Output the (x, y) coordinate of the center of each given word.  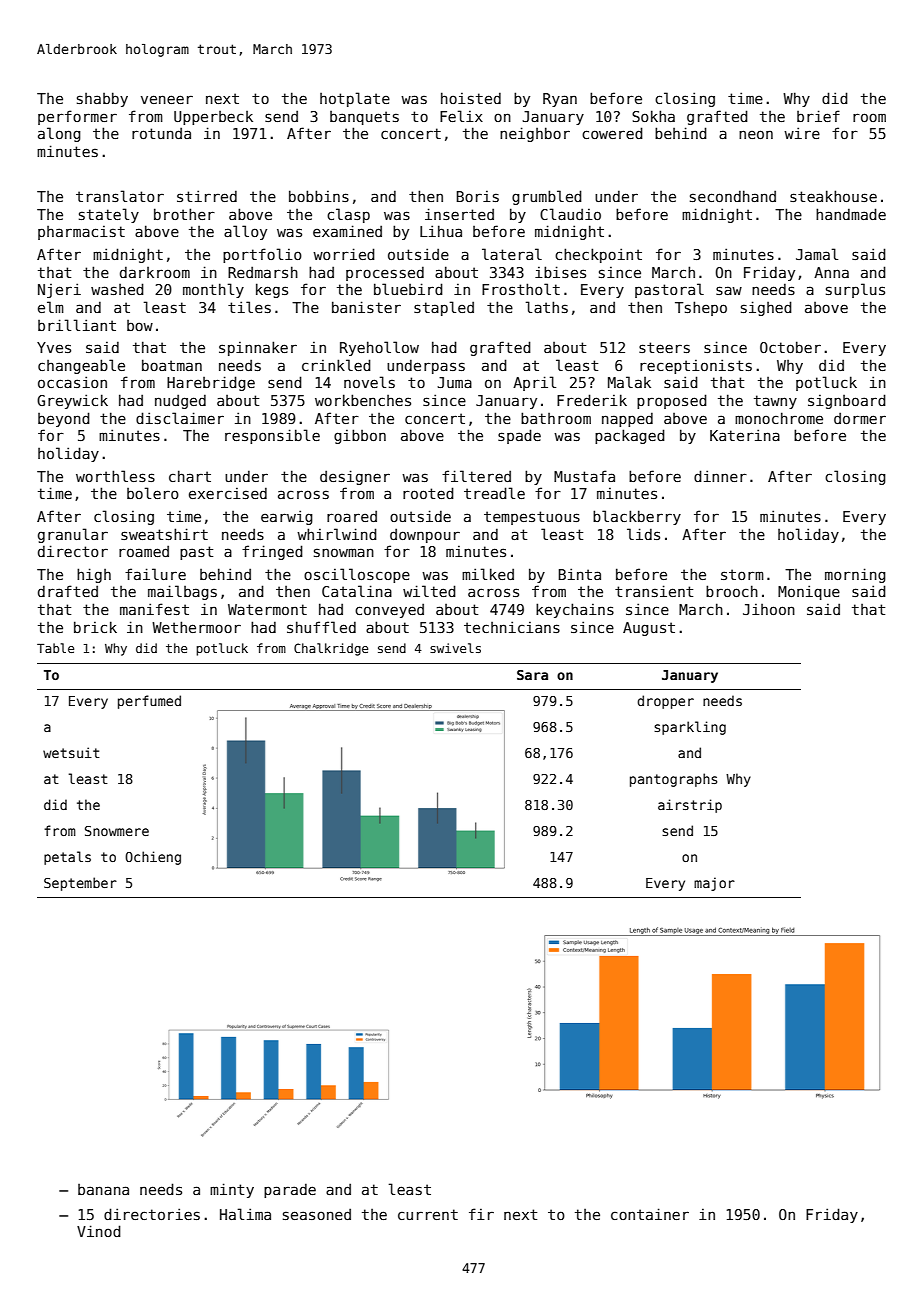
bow (140, 325)
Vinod (99, 1231)
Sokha (653, 116)
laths (547, 307)
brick (95, 627)
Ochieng (153, 858)
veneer (167, 99)
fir (481, 1214)
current (428, 1214)
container (650, 1214)
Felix (461, 116)
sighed (766, 308)
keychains (575, 610)
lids (643, 534)
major (714, 884)
